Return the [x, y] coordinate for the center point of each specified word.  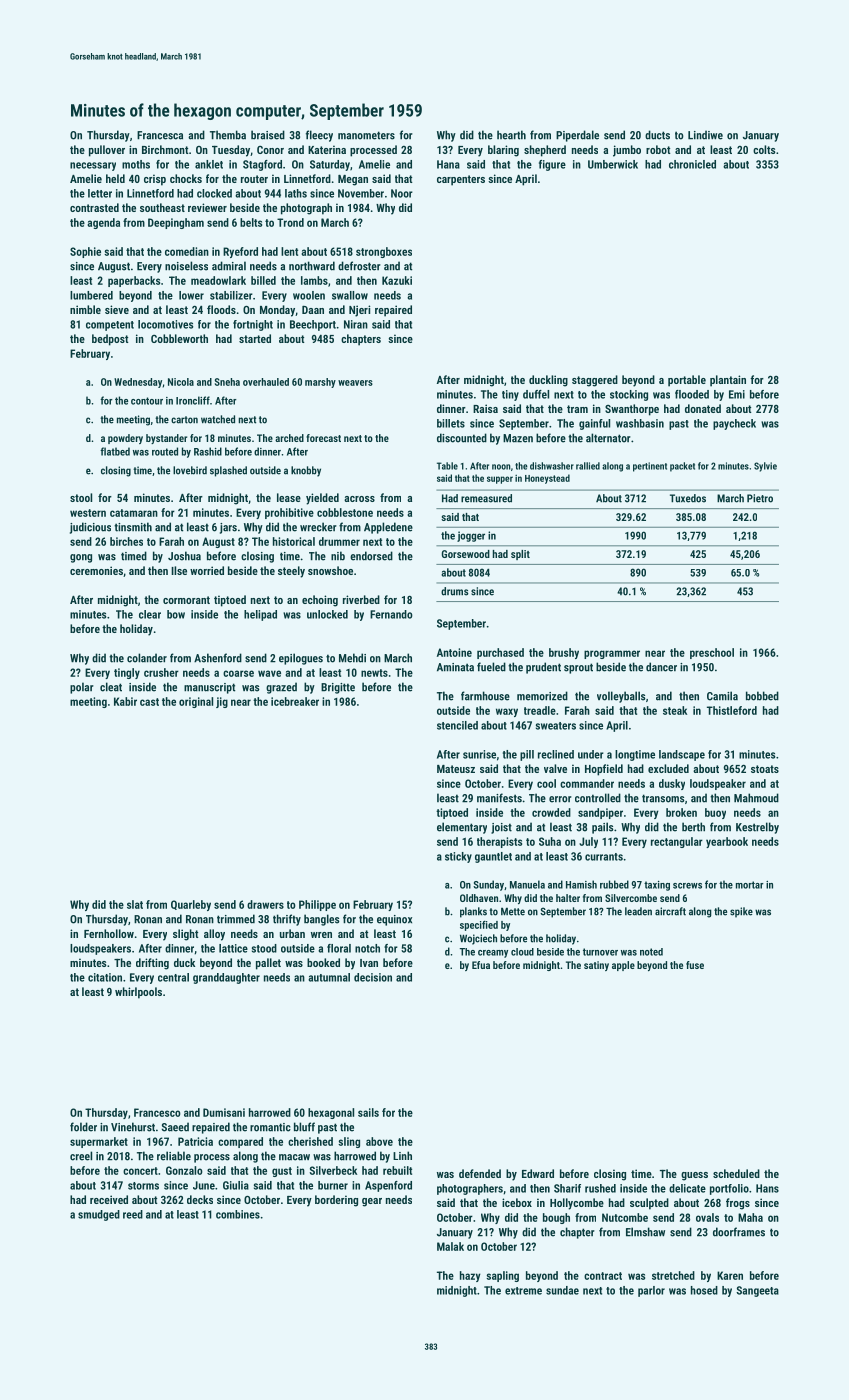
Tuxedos [688, 498]
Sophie [85, 252]
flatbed [115, 451]
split [520, 555]
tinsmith [133, 527]
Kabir [125, 701]
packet [682, 467]
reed [133, 1214]
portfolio [729, 1189]
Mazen [518, 438]
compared [240, 1142]
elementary [462, 828]
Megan [353, 180]
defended [480, 1173]
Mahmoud [756, 798]
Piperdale [577, 136]
